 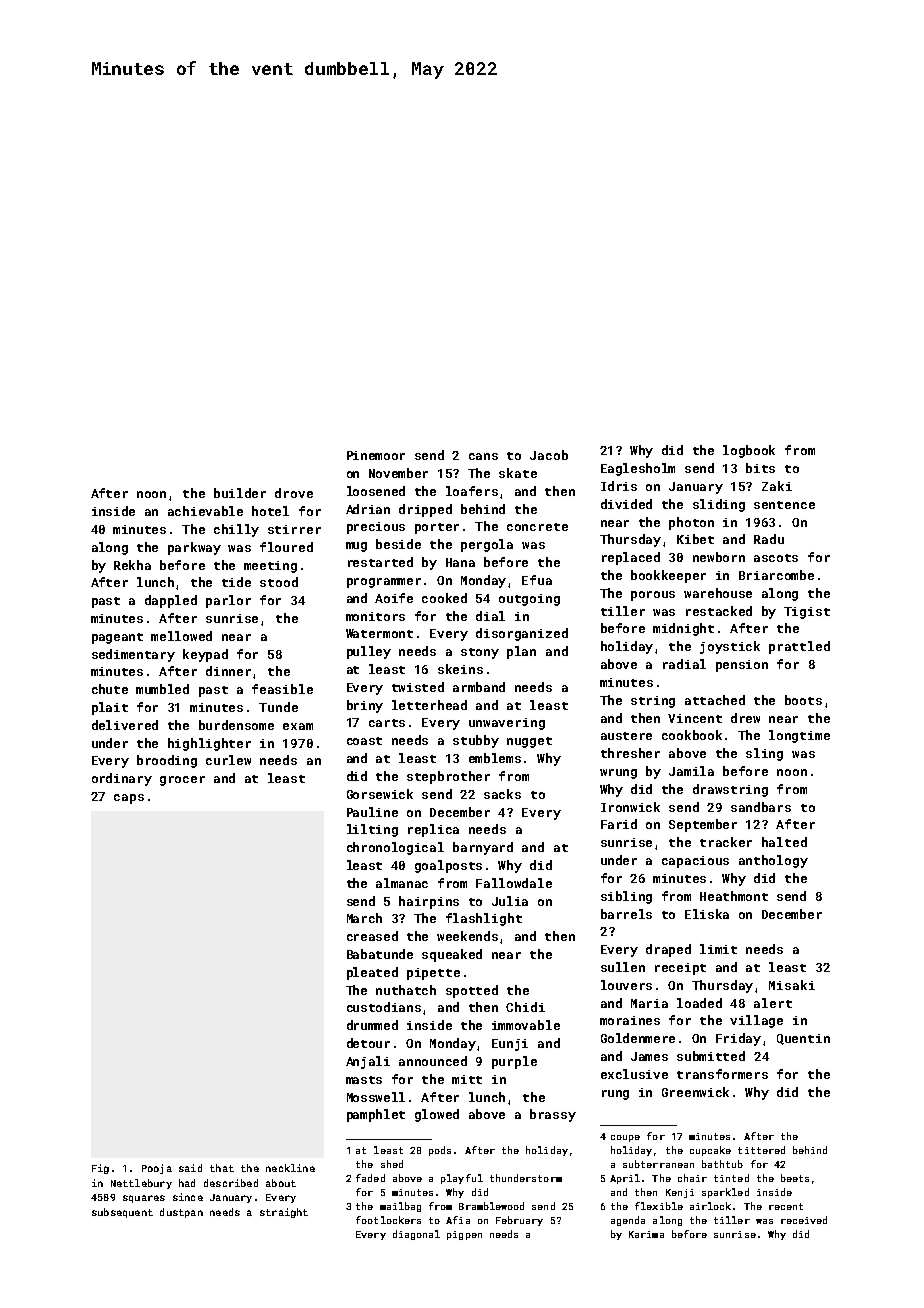 What do you see at coordinates (194, 548) in the document?
I see `parkway` at bounding box center [194, 548].
